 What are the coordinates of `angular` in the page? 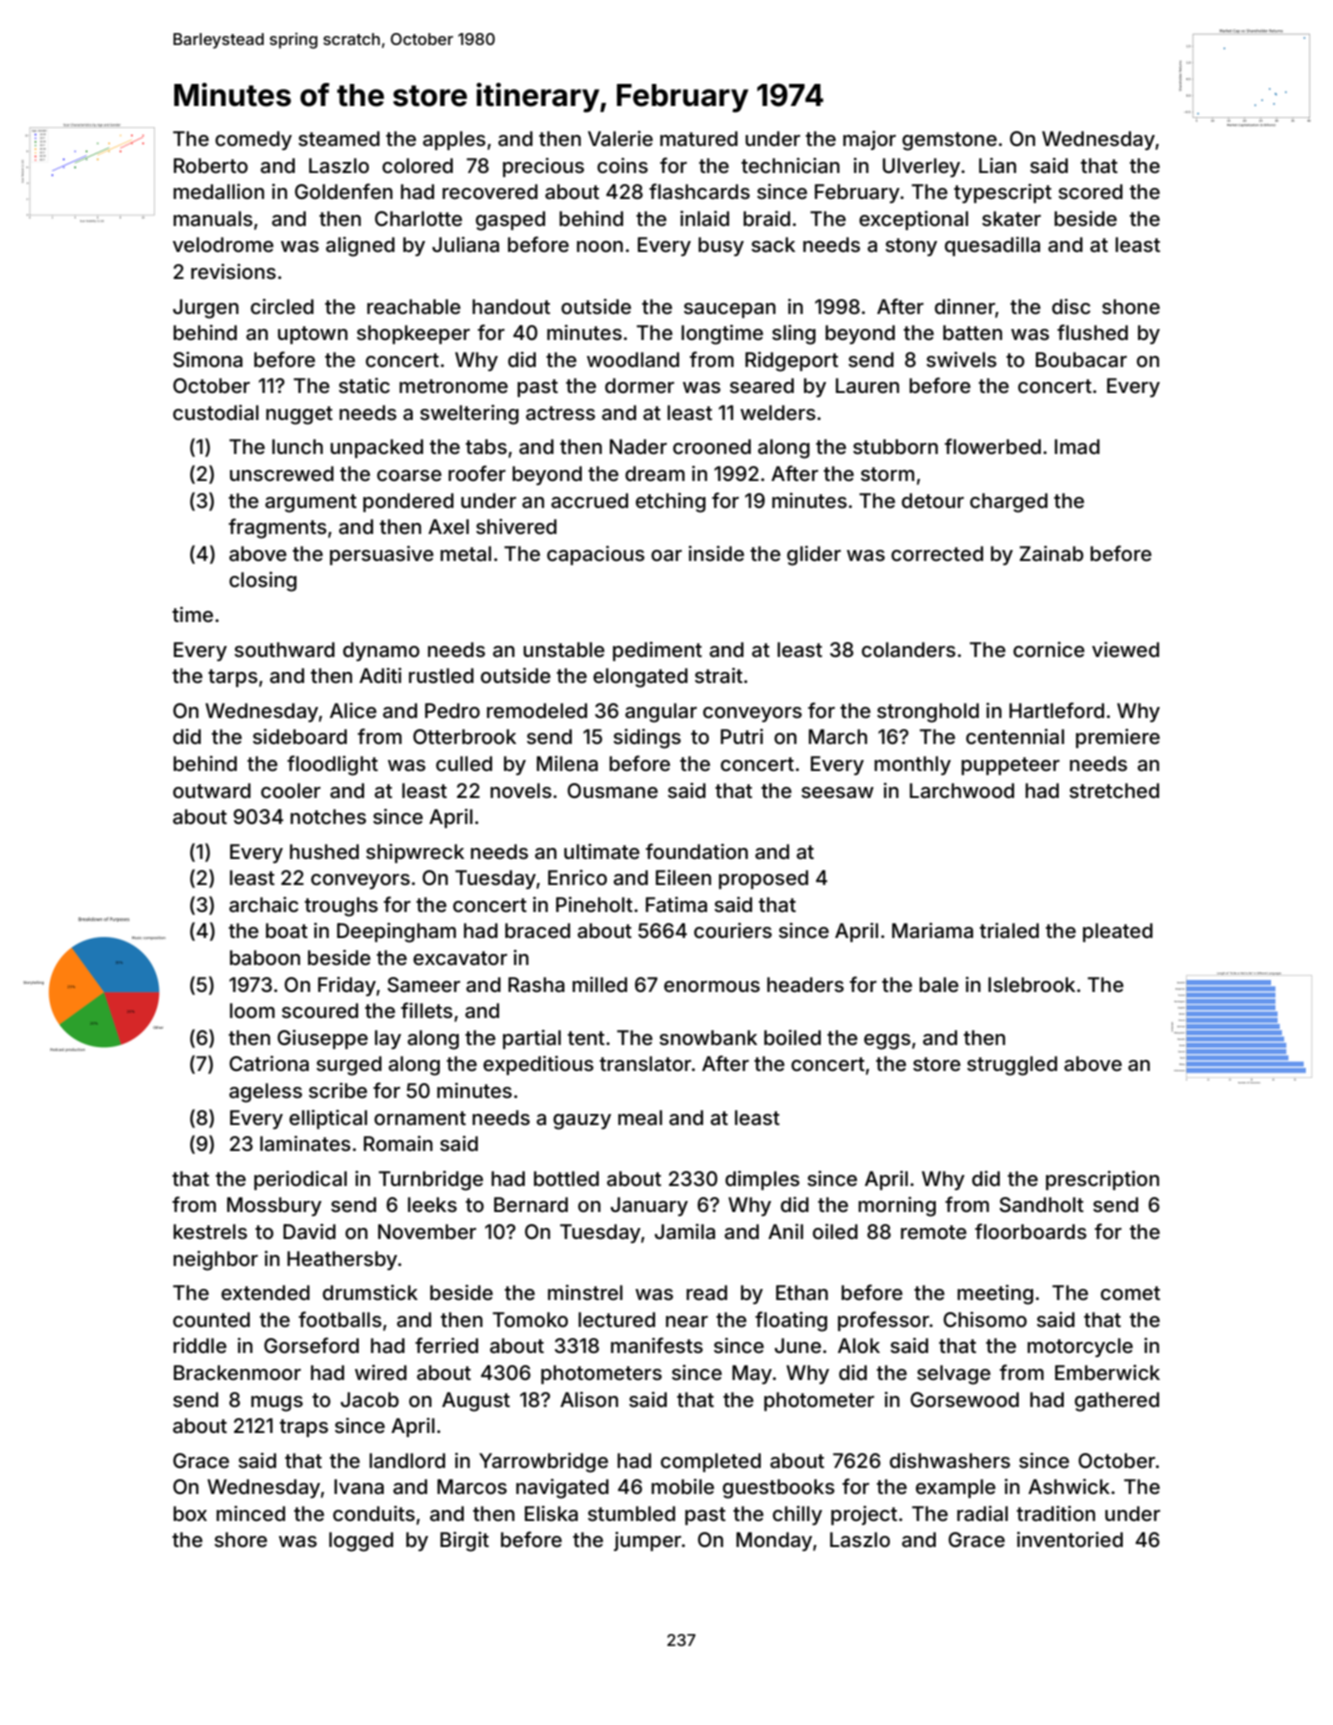 It's located at (661, 713).
